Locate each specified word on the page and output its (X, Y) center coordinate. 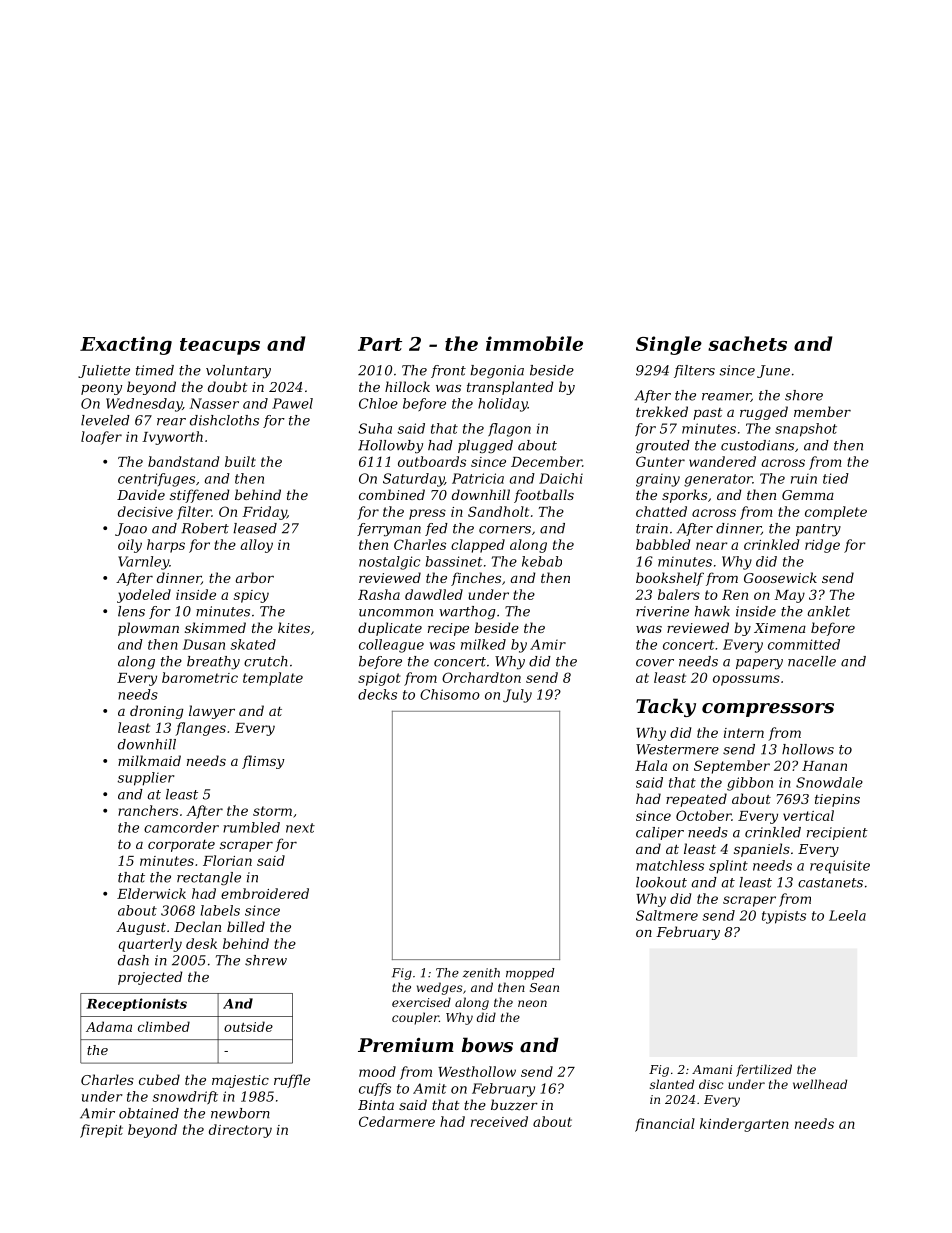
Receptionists (136, 1004)
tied (836, 478)
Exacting (126, 345)
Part (380, 344)
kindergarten (744, 1125)
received (499, 1121)
